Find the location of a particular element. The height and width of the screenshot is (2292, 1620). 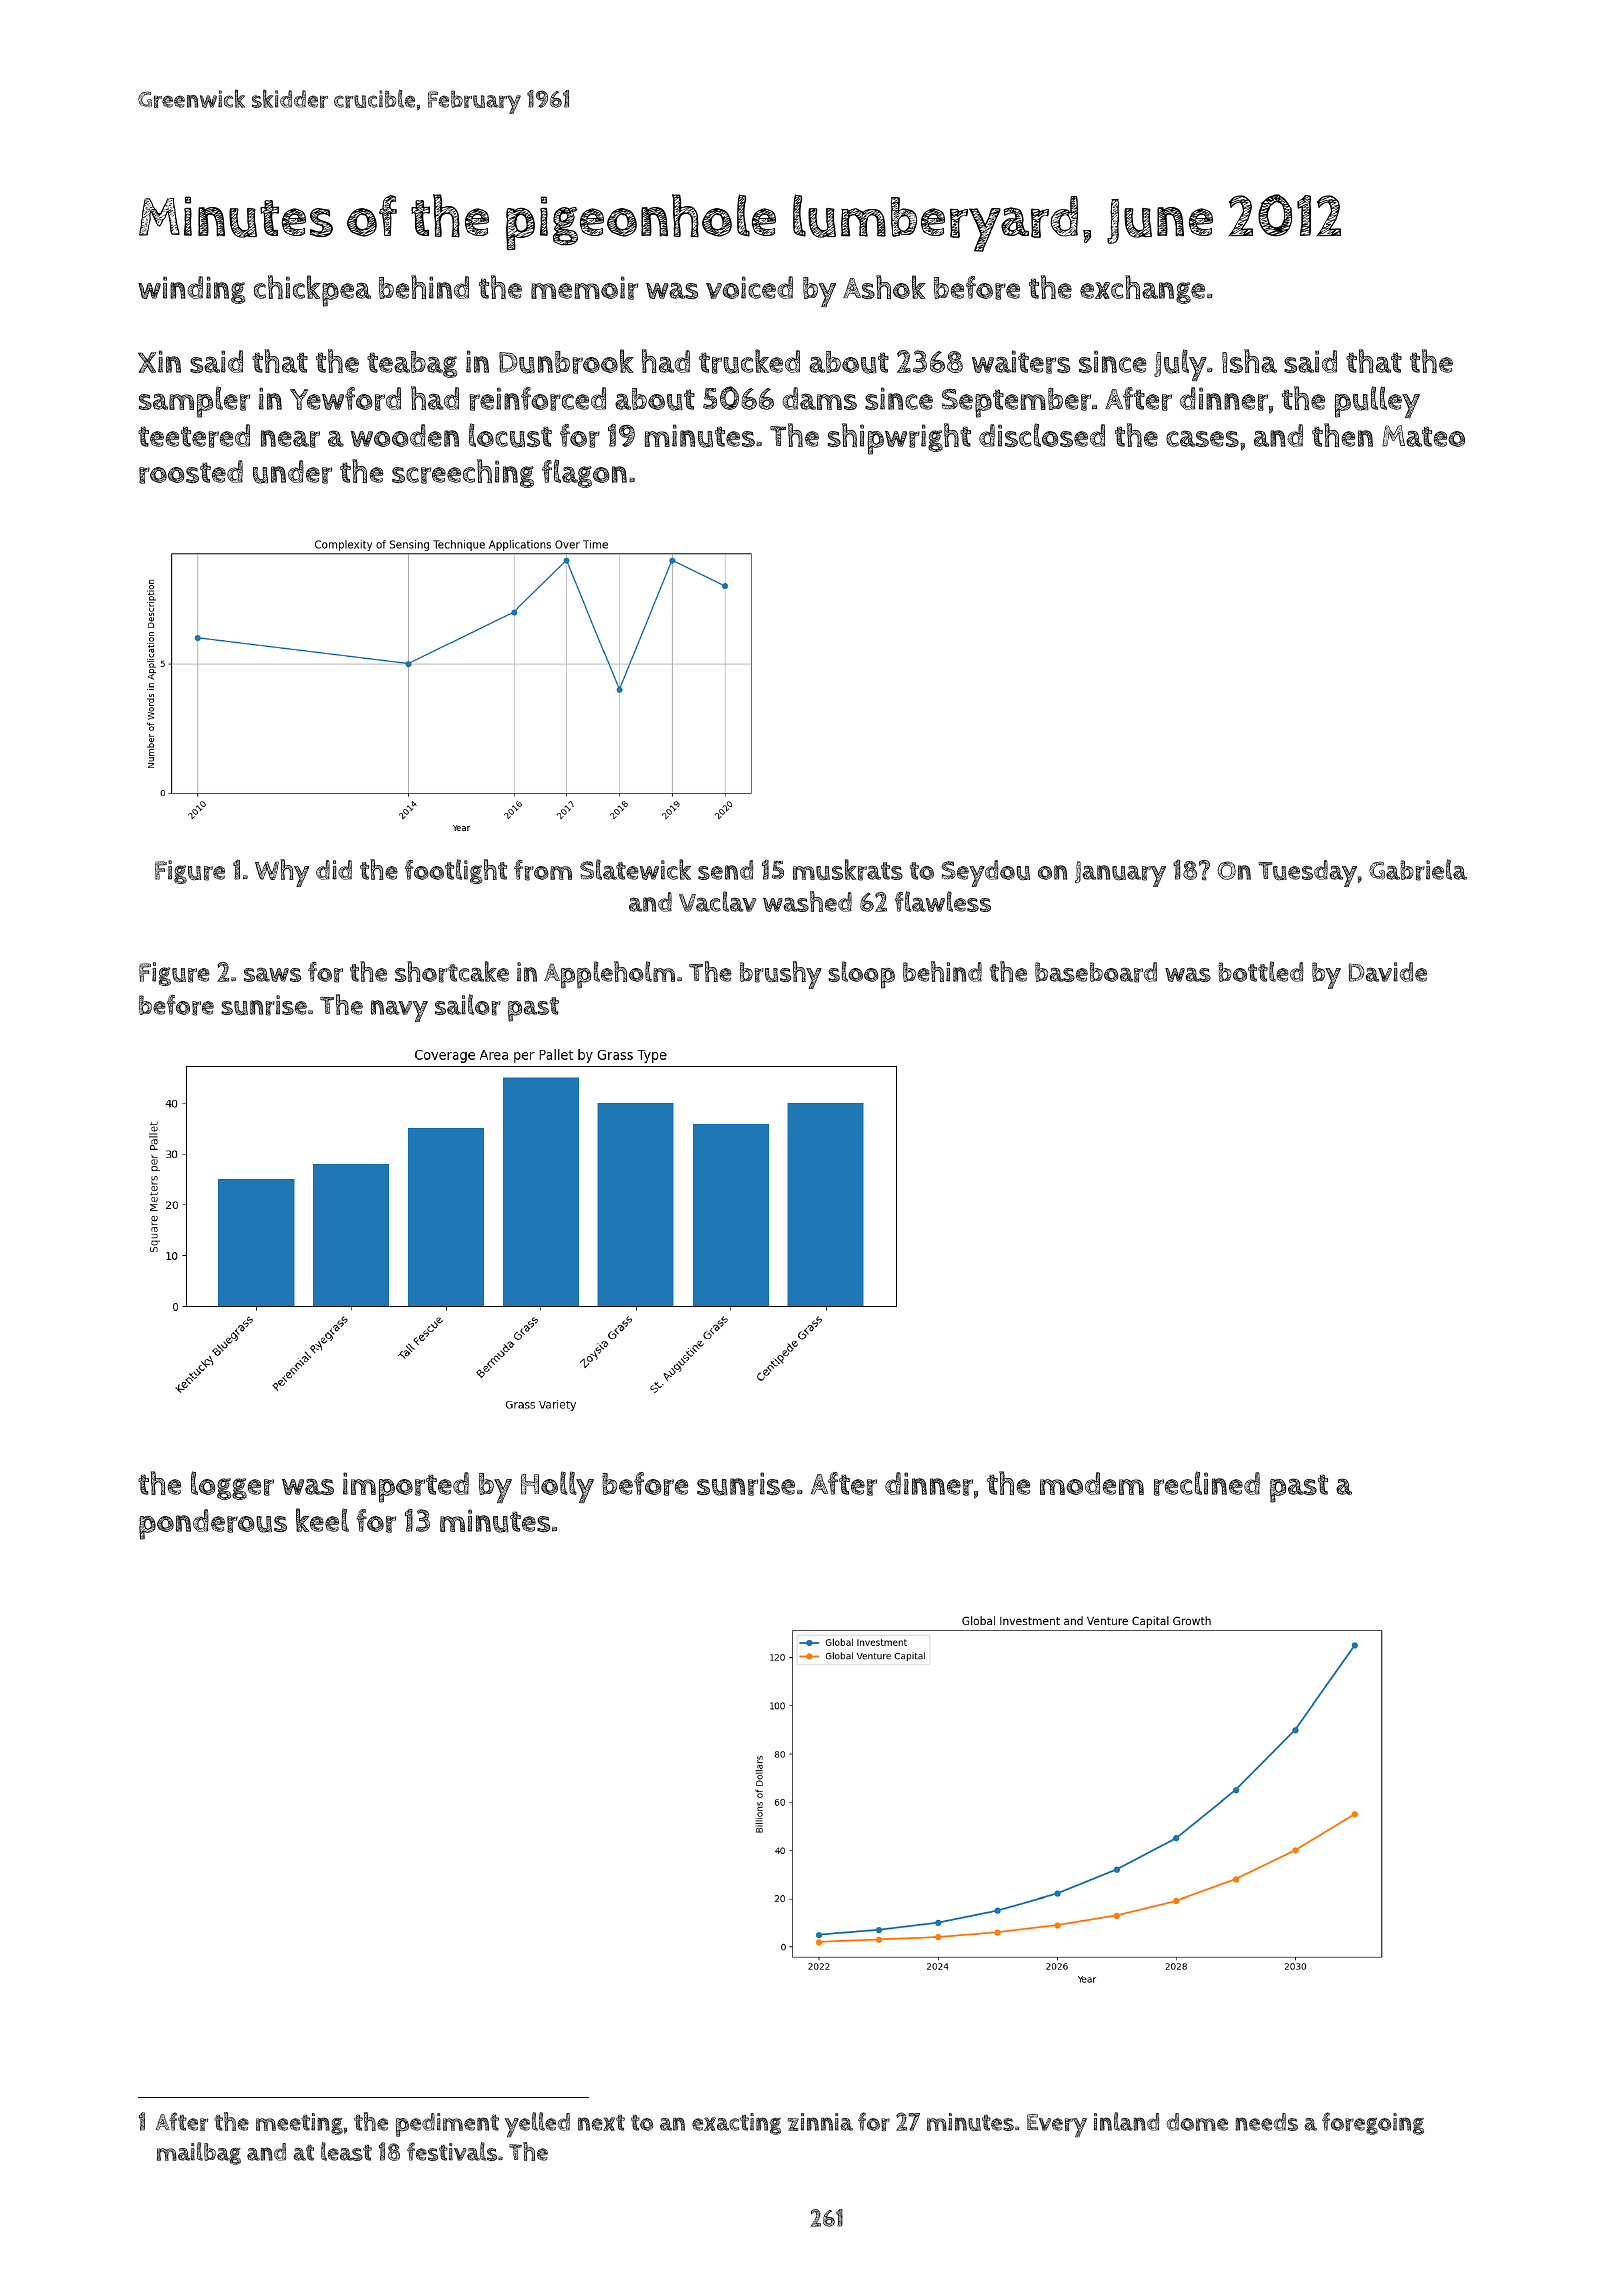

zinnia is located at coordinates (820, 2122).
